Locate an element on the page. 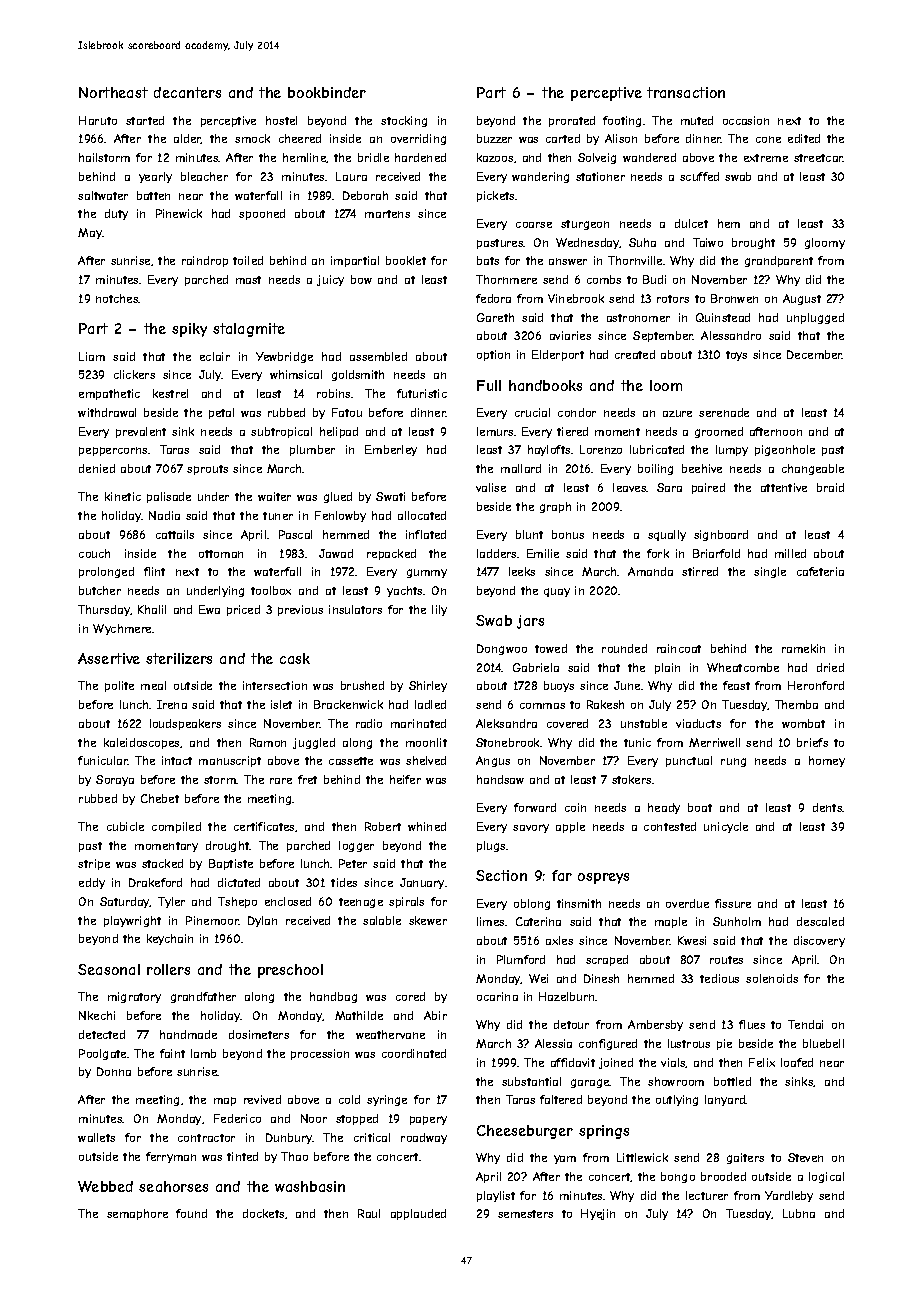 Image resolution: width=924 pixels, height=1308 pixels. pigeonhole is located at coordinates (785, 450).
